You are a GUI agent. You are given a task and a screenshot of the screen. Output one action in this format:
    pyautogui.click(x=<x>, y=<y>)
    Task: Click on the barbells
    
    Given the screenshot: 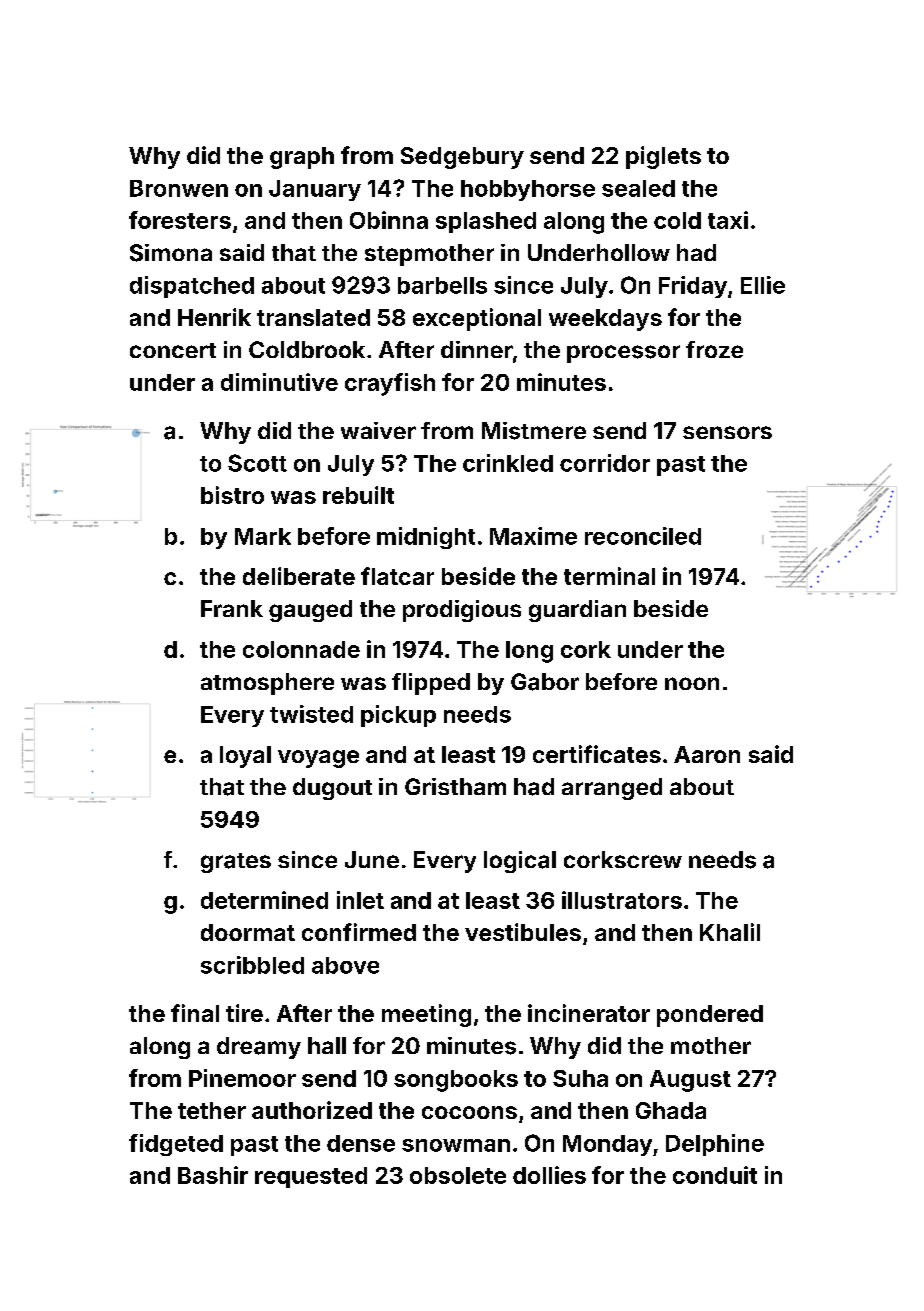 What is the action you would take?
    pyautogui.click(x=442, y=285)
